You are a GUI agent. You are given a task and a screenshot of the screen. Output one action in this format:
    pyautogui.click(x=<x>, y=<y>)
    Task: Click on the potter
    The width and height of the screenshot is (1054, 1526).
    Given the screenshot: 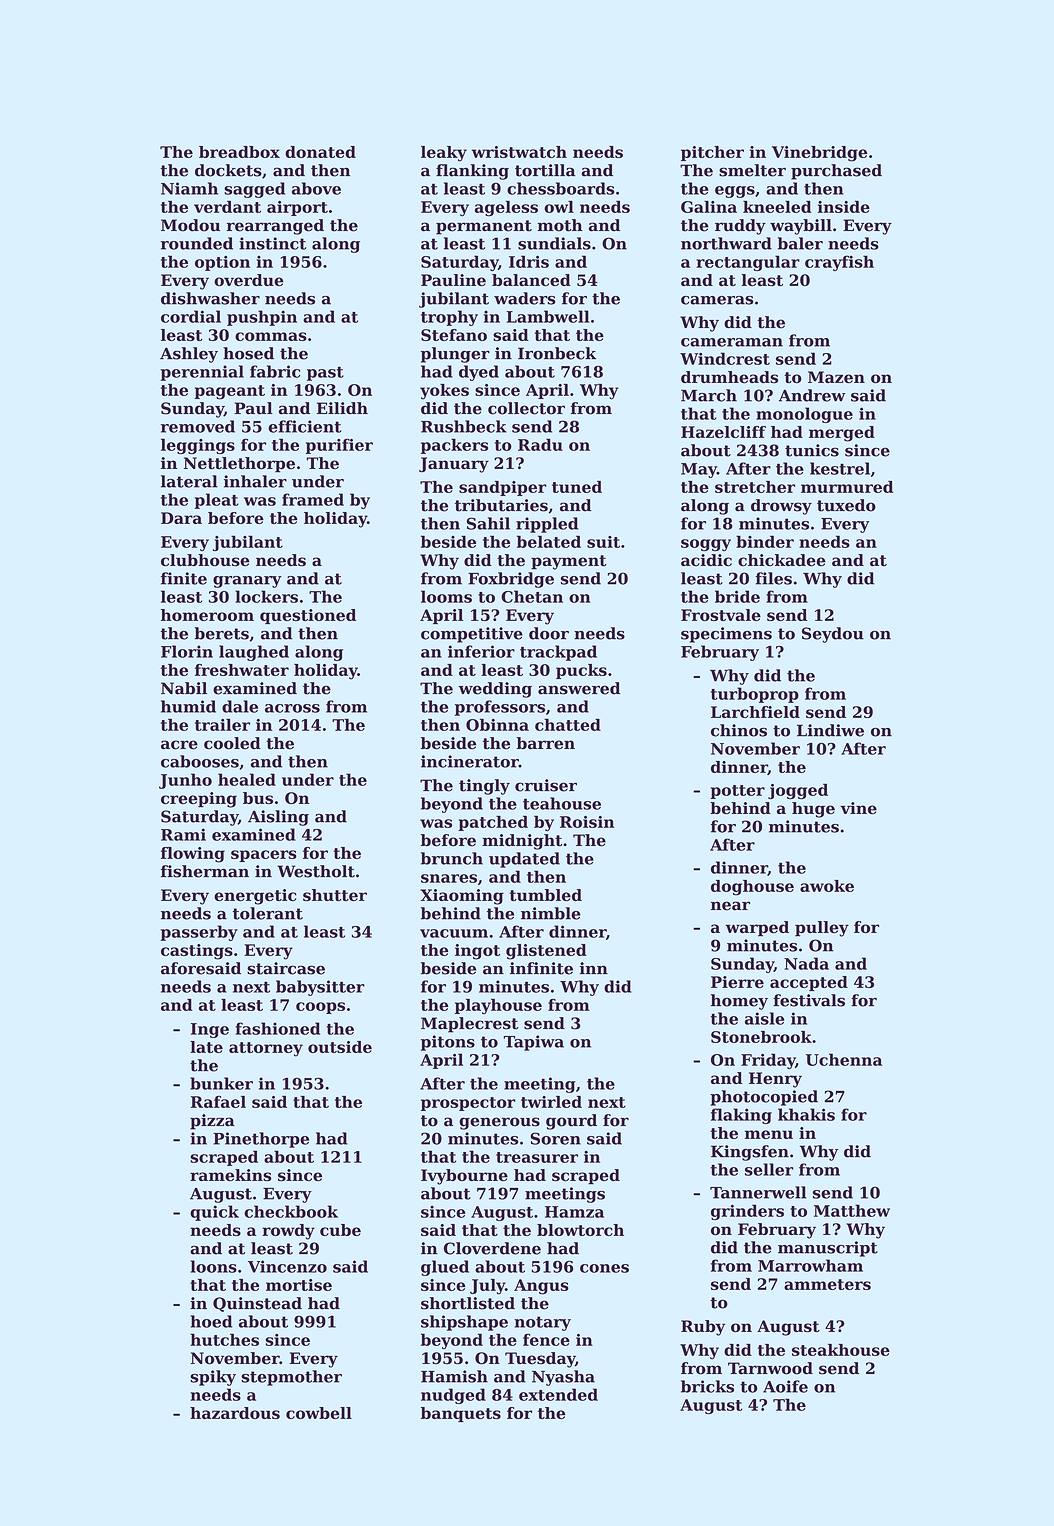 What is the action you would take?
    pyautogui.click(x=737, y=792)
